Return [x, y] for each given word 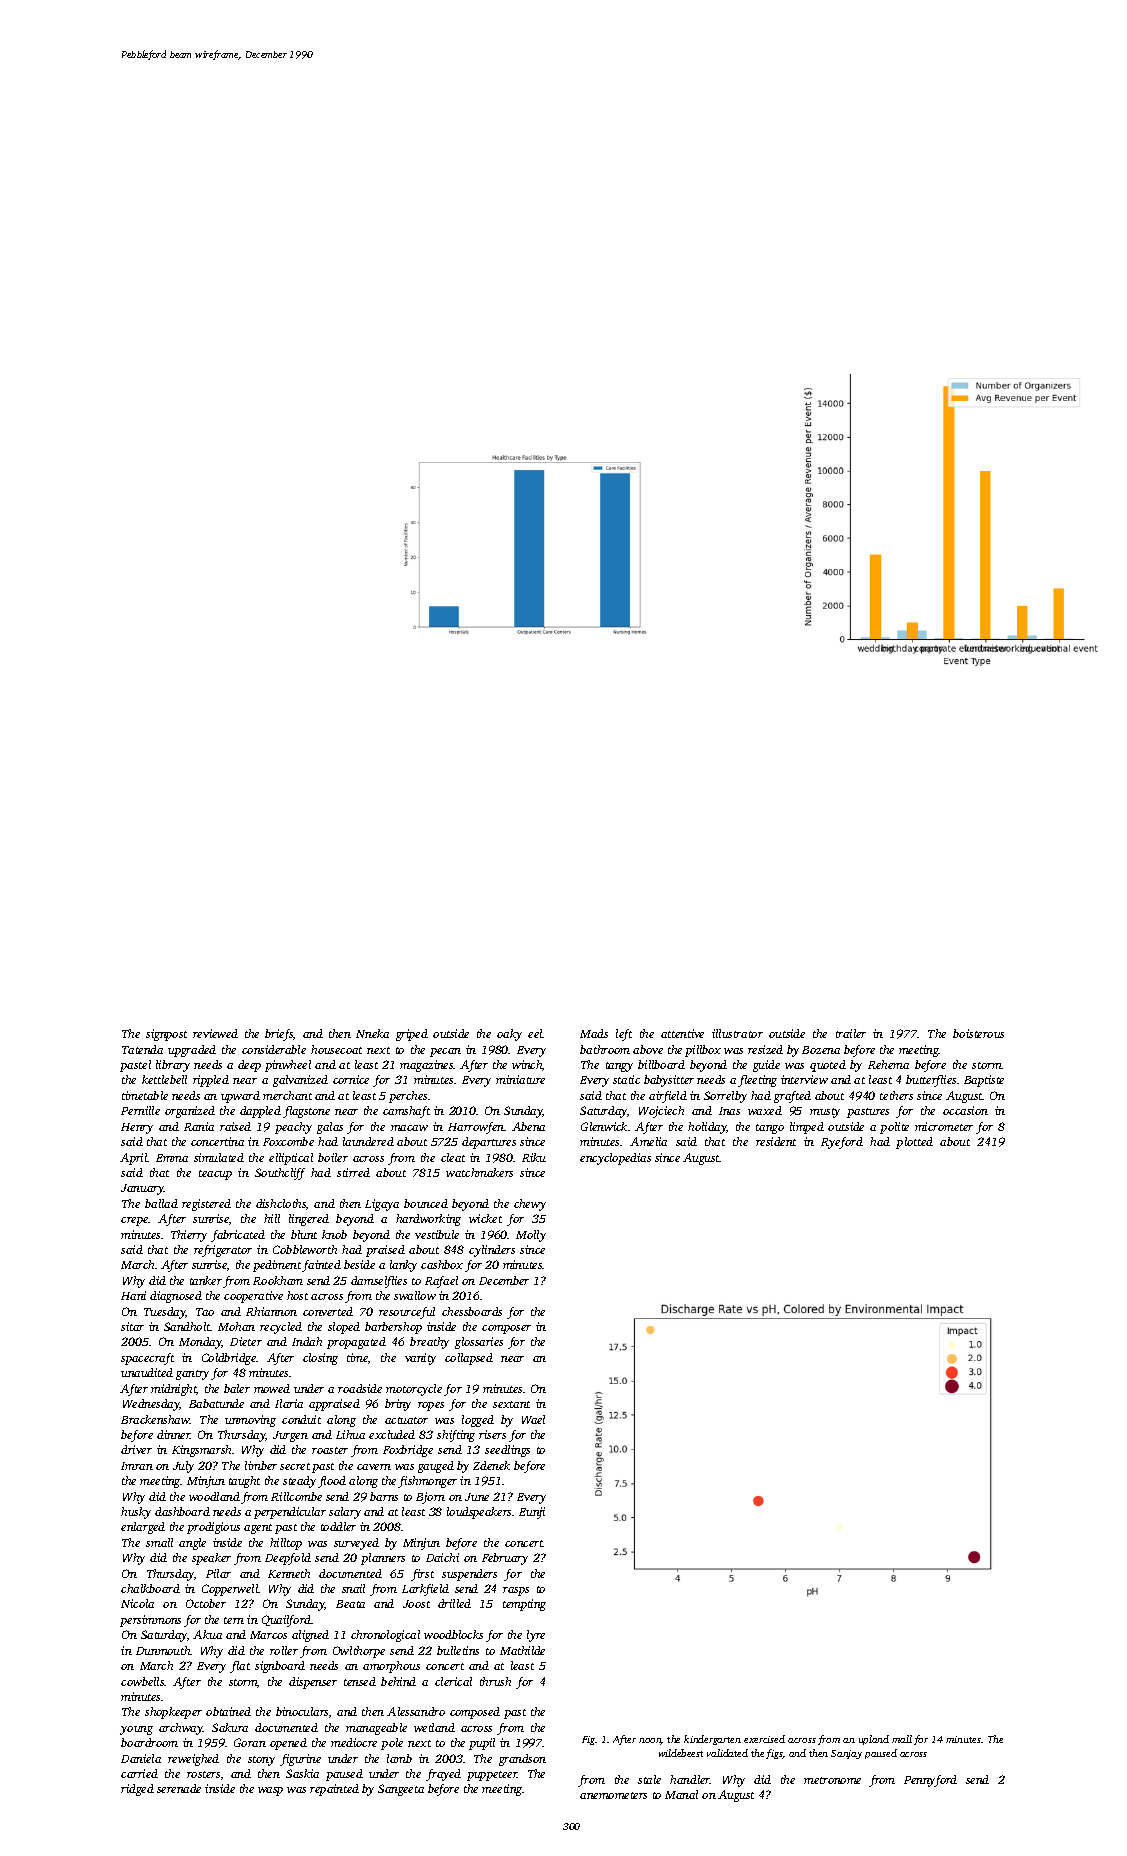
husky [136, 1513]
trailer [851, 1033]
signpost [166, 1035]
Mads [594, 1033]
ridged [137, 1790]
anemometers [613, 1795]
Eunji [532, 1513]
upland [874, 1740]
